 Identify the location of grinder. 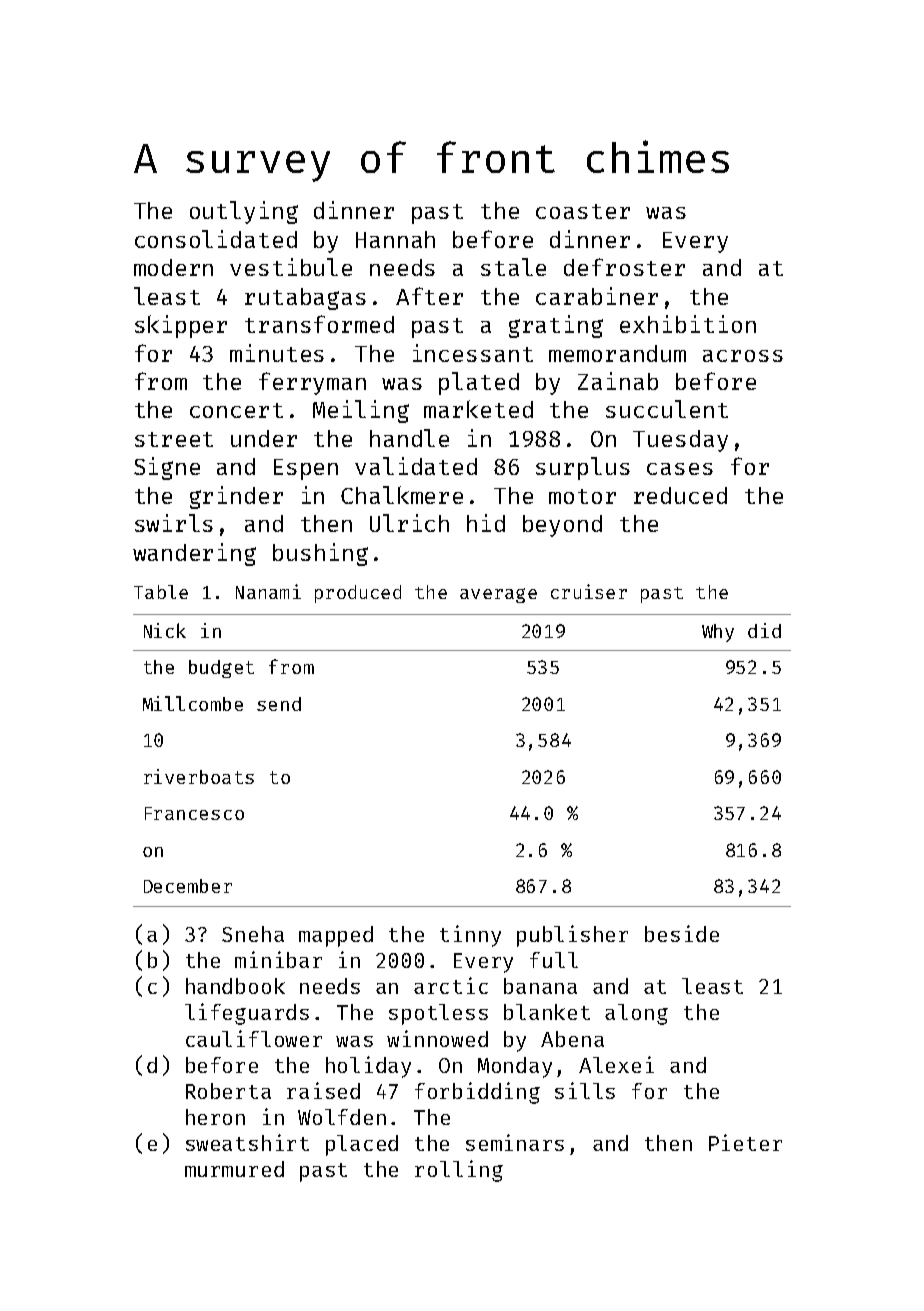
(236, 497).
